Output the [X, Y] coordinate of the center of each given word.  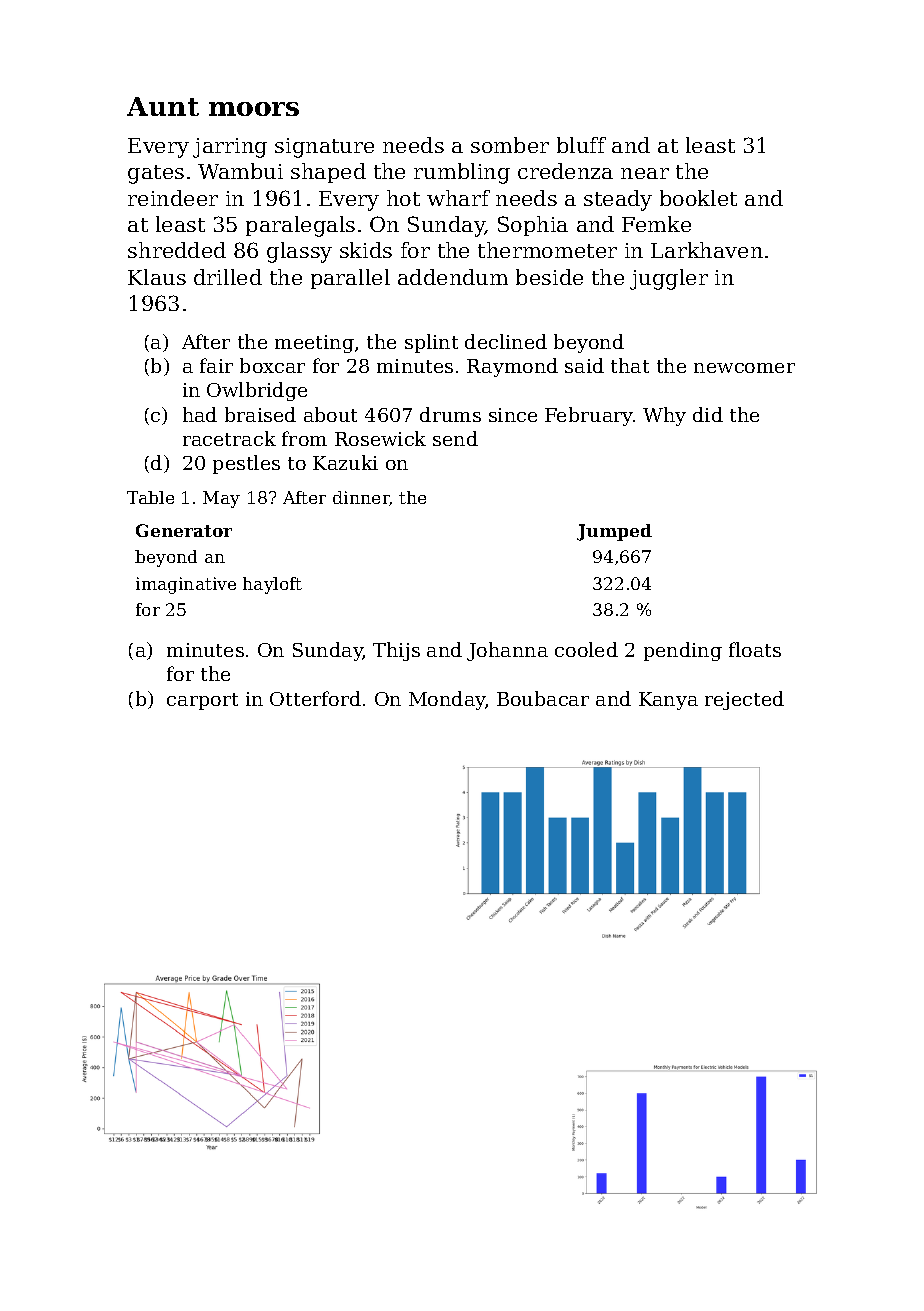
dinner [361, 498]
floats [755, 649]
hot [403, 198]
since [513, 415]
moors [254, 109]
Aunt [163, 106]
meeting [314, 344]
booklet [698, 198]
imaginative [186, 585]
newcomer [744, 368]
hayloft [272, 585]
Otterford [315, 698]
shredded [177, 250]
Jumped [614, 532]
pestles [246, 464]
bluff [581, 145]
